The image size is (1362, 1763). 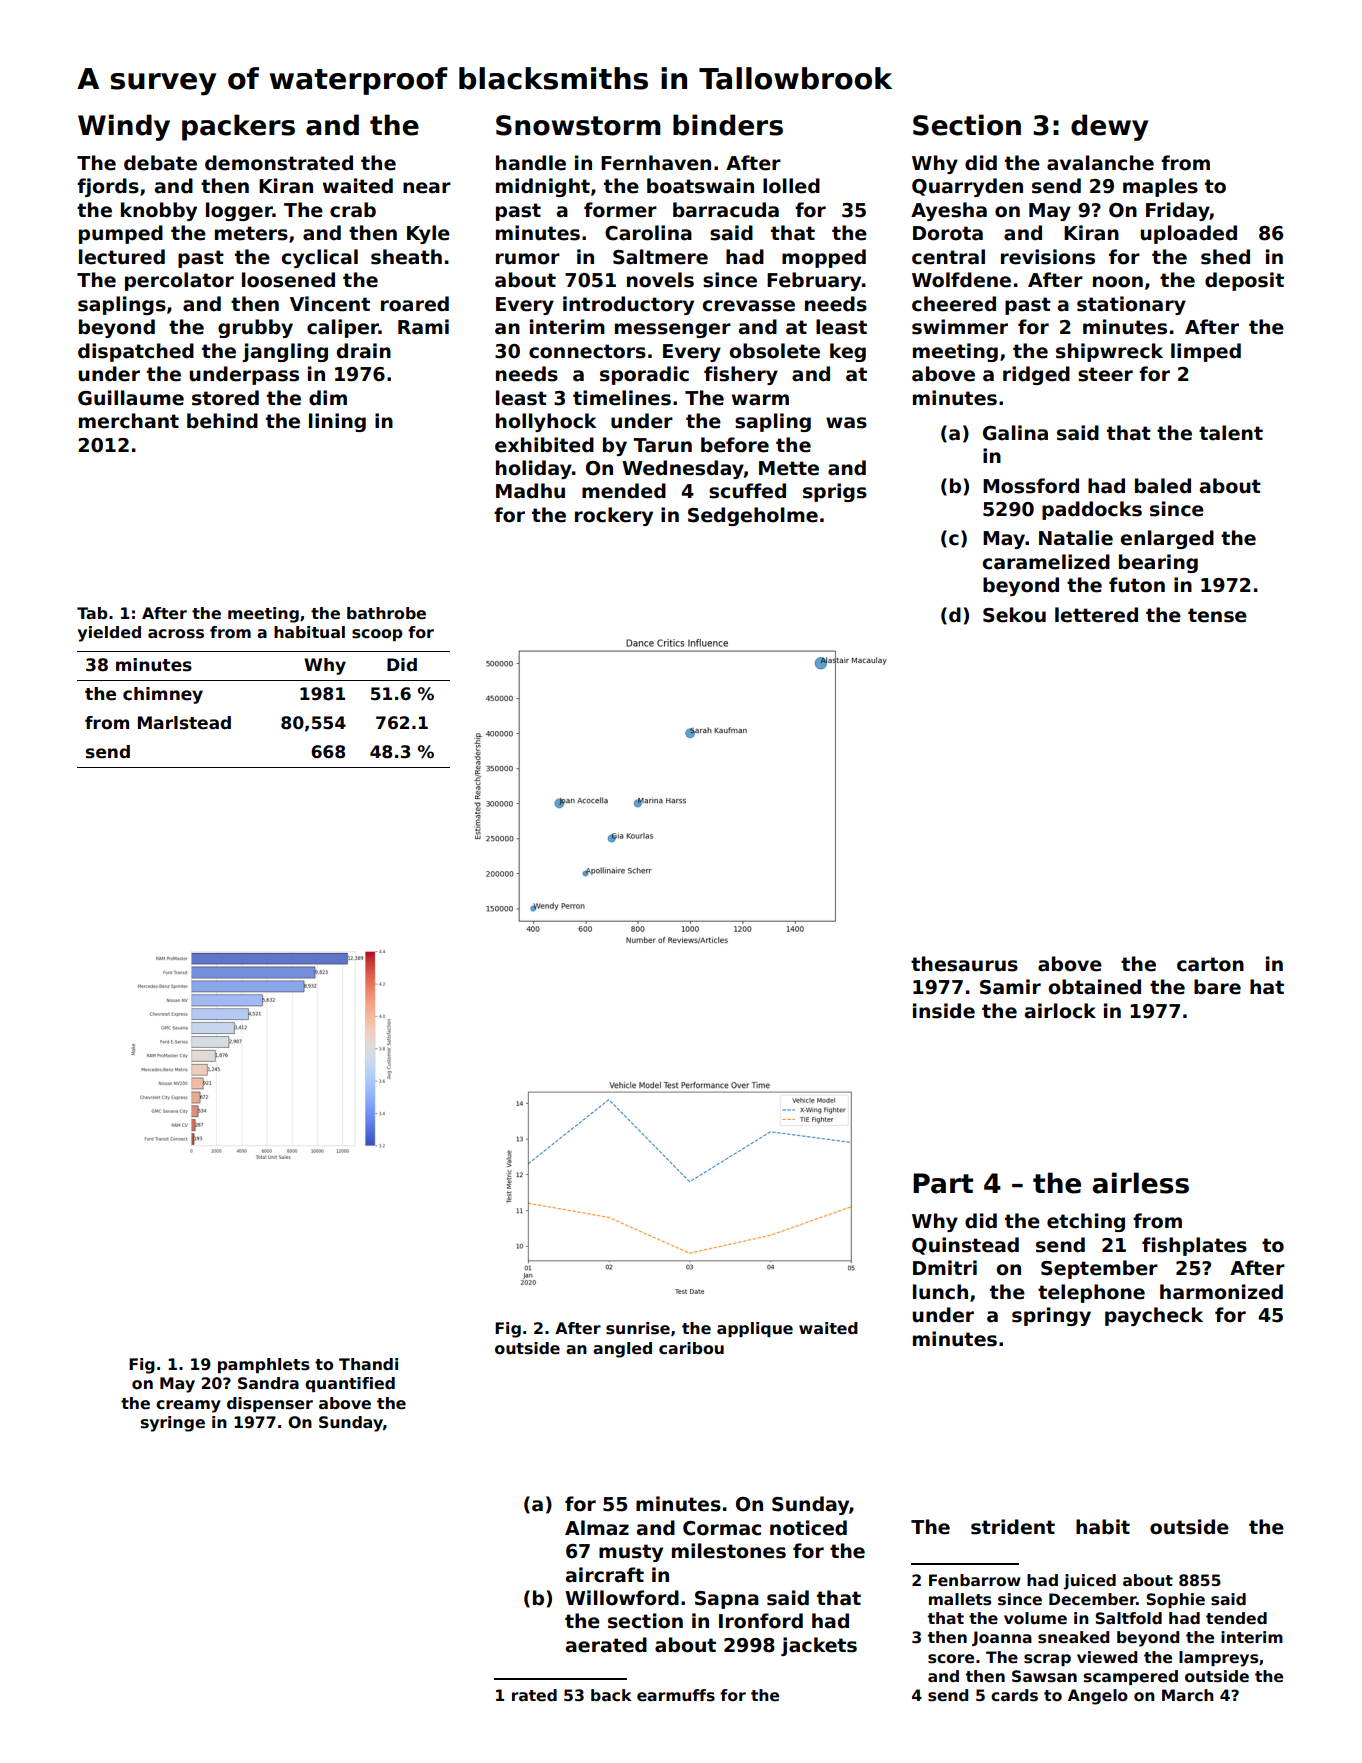 I want to click on airless, so click(x=1140, y=1183).
